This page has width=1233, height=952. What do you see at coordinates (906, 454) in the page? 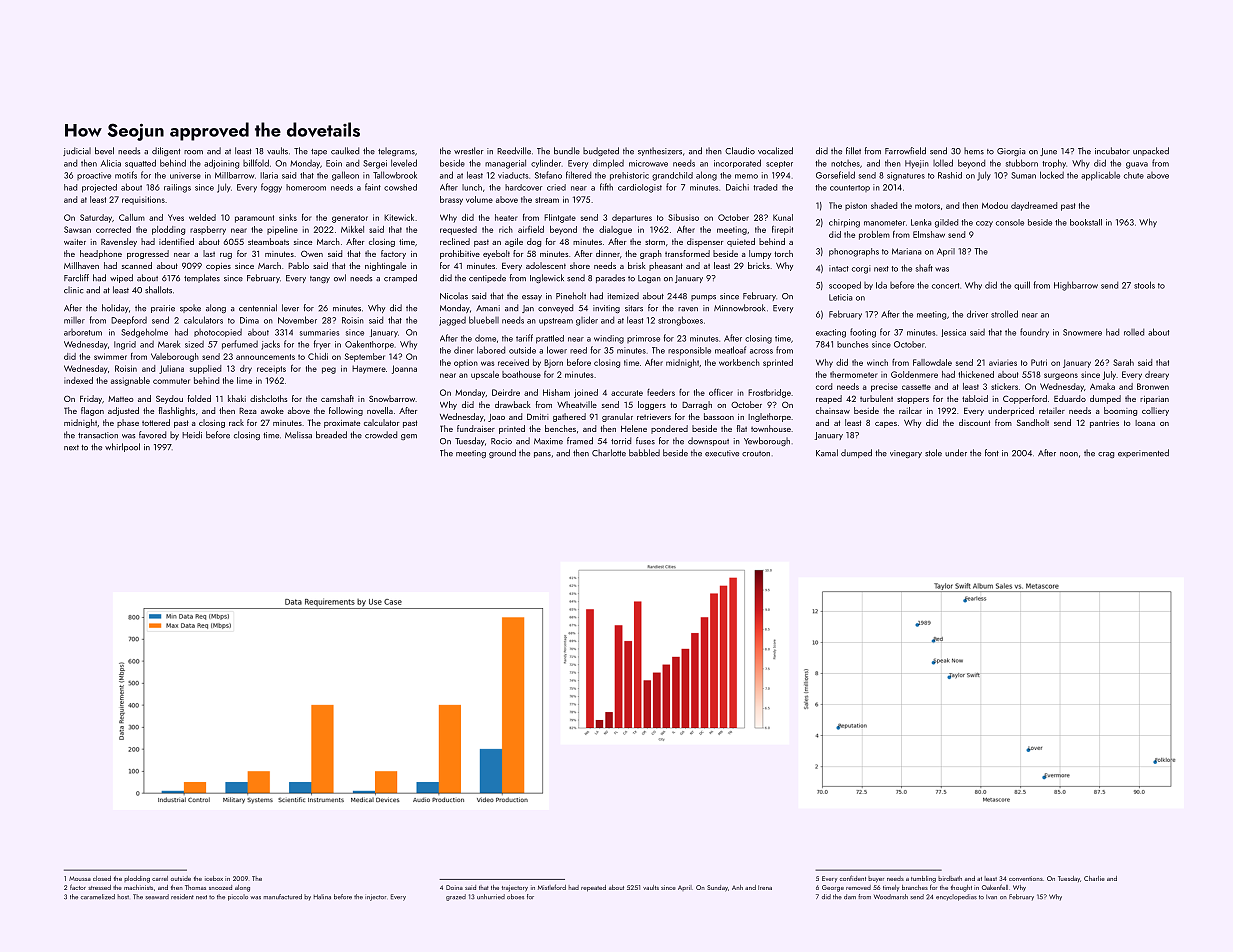
I see `vinegary` at bounding box center [906, 454].
